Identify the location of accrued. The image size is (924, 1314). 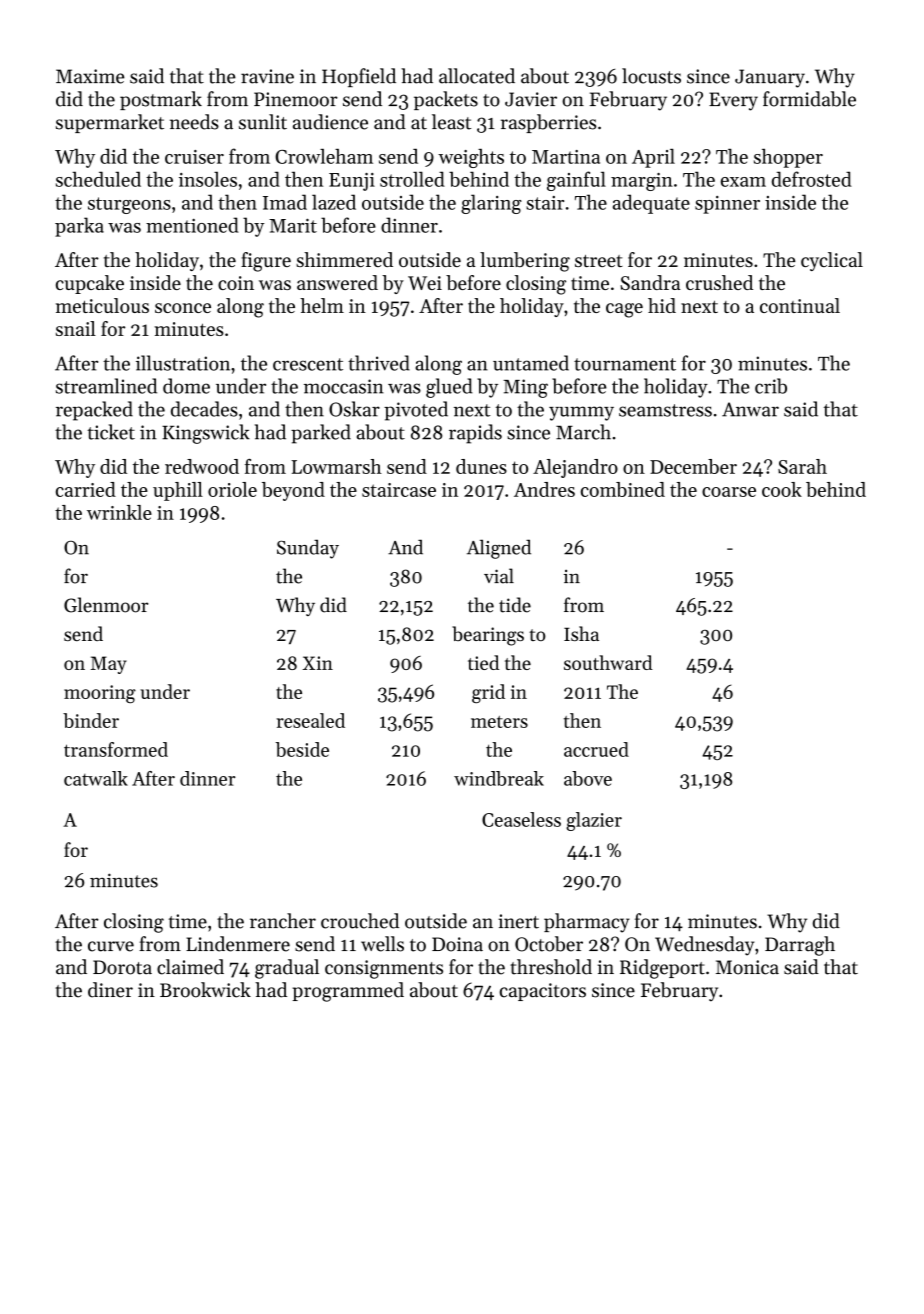
(596, 749).
